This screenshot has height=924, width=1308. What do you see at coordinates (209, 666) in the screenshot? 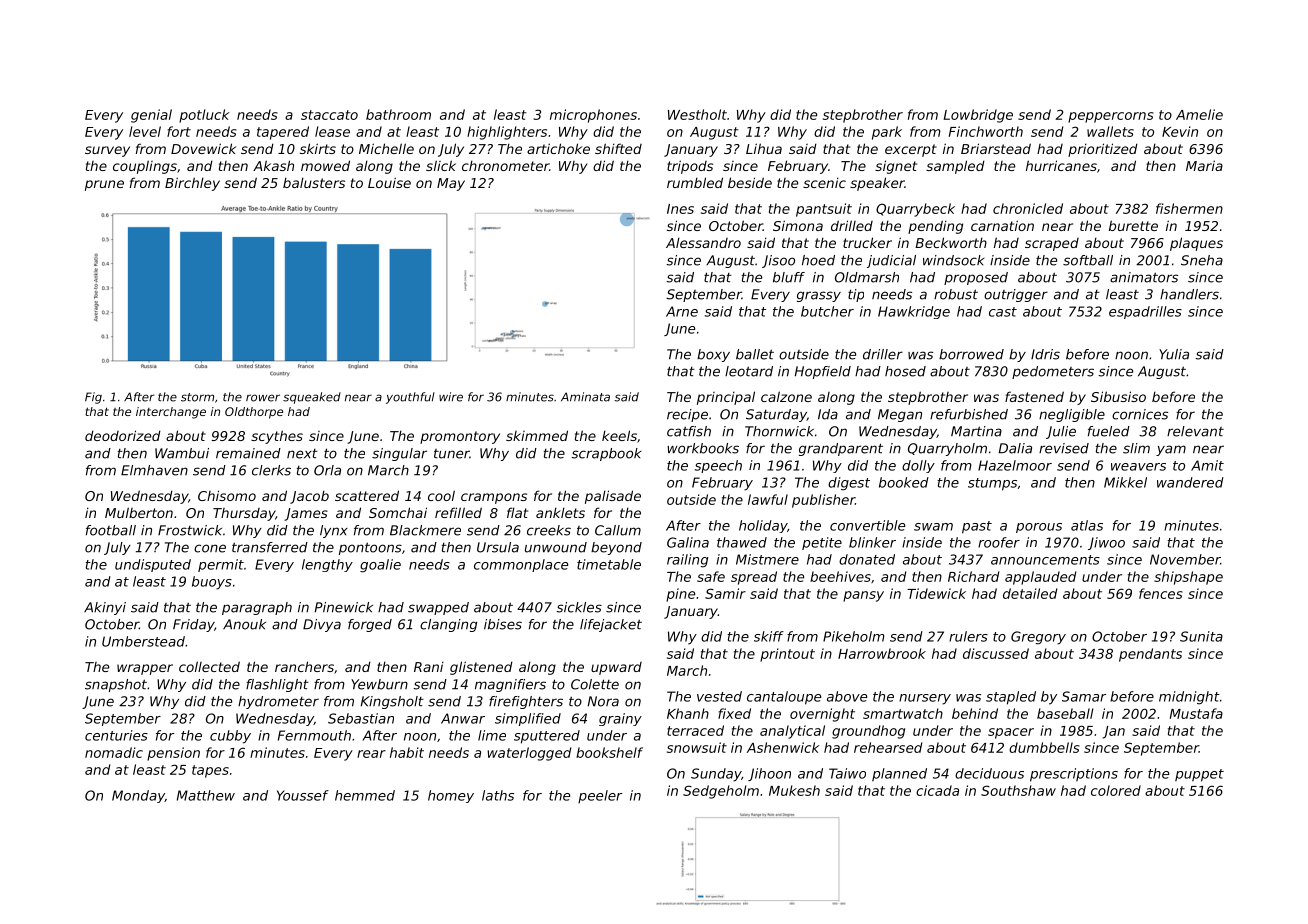
I see `collected` at bounding box center [209, 666].
